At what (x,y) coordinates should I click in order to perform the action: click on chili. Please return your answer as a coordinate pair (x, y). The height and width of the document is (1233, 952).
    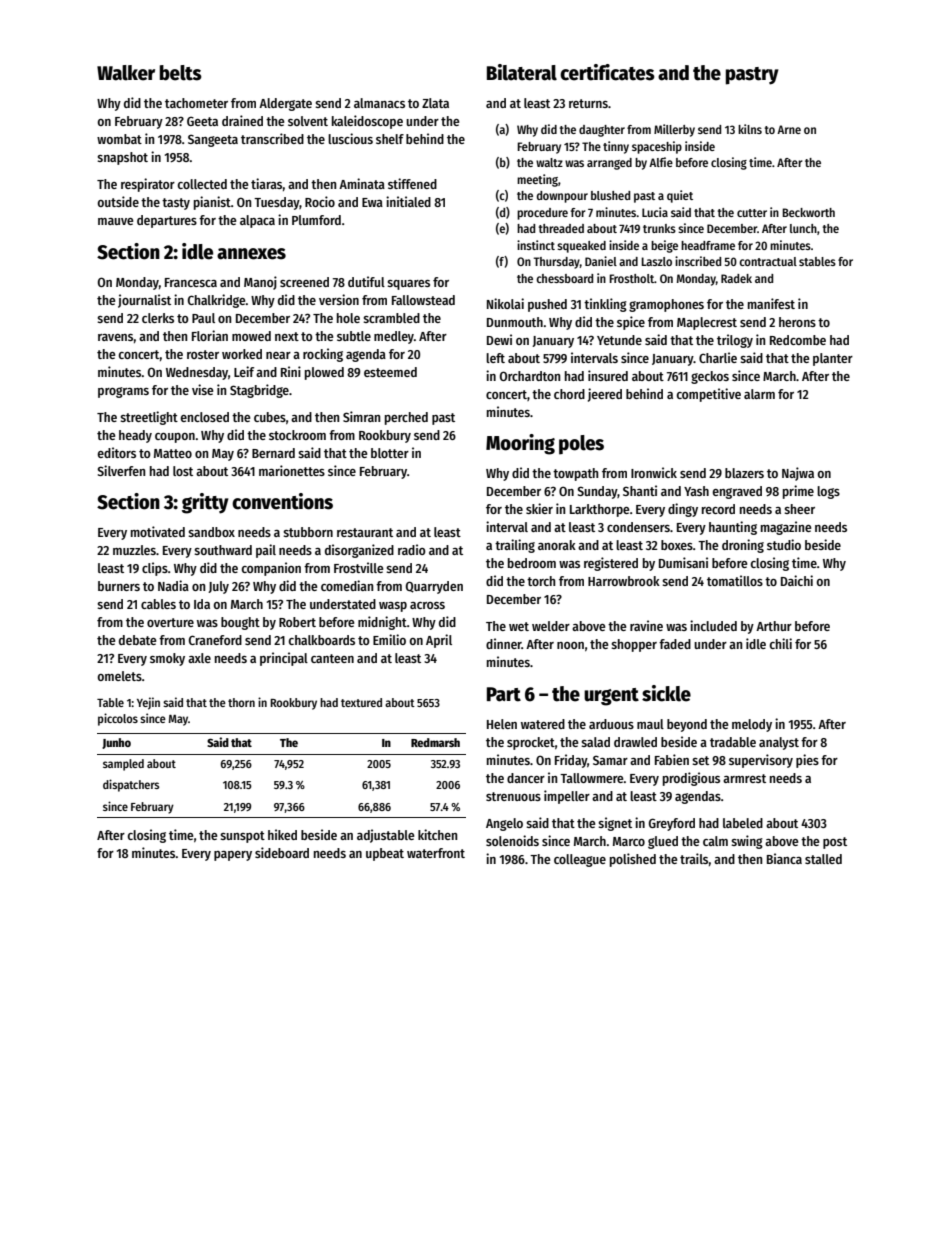
    Looking at the image, I should click on (780, 643).
